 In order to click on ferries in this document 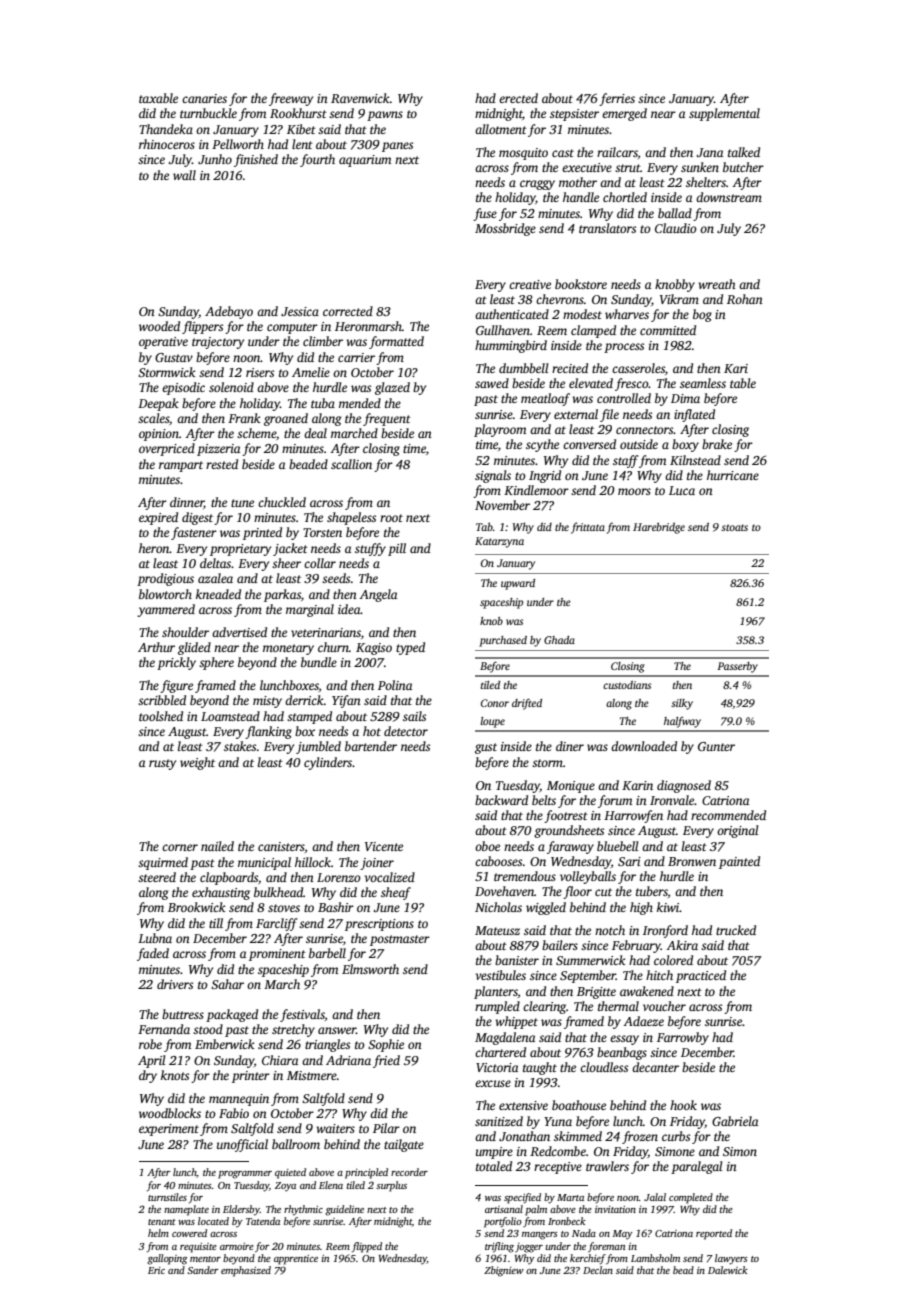, I will do `click(617, 99)`.
